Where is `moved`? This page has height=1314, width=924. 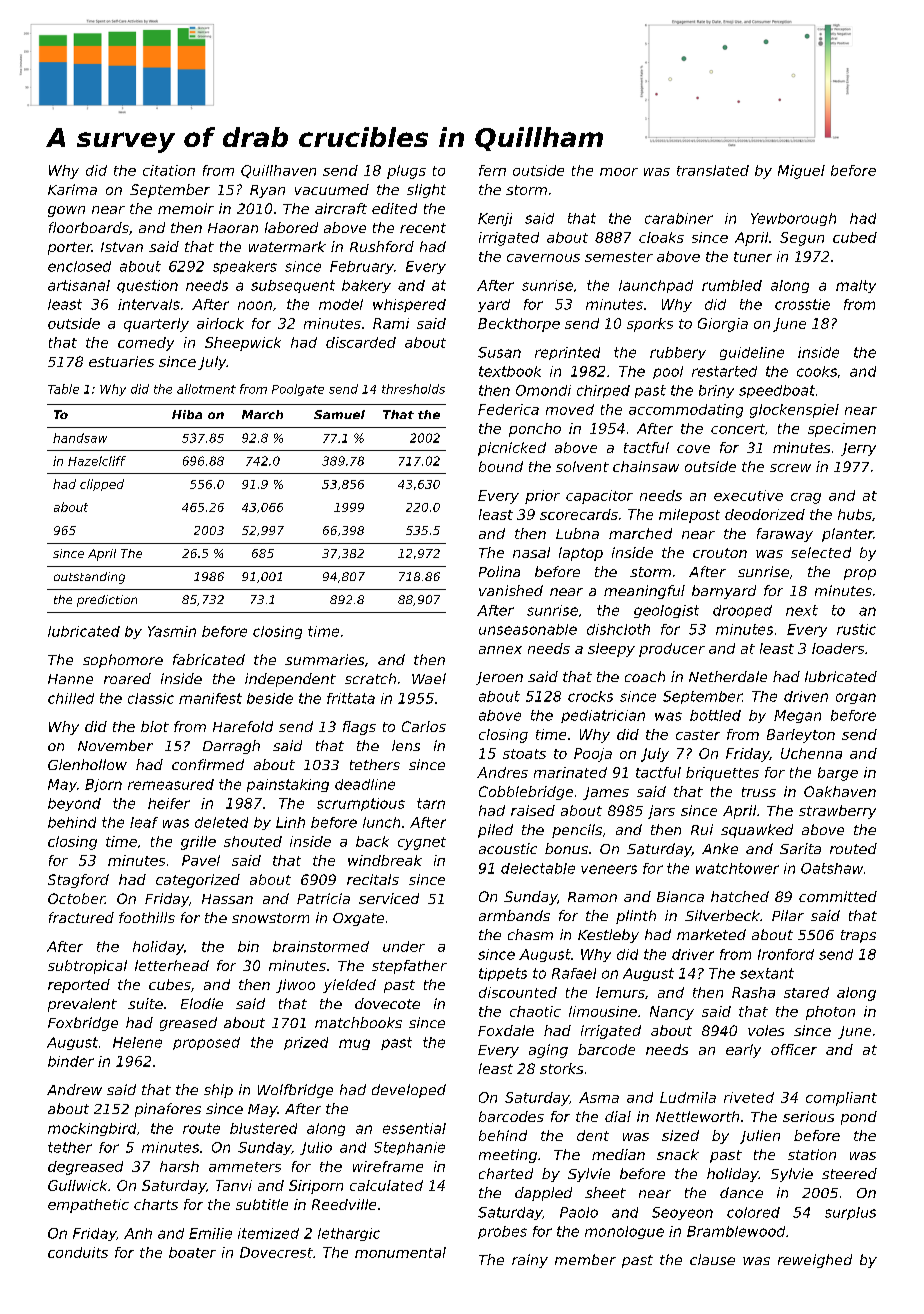 moved is located at coordinates (570, 409).
